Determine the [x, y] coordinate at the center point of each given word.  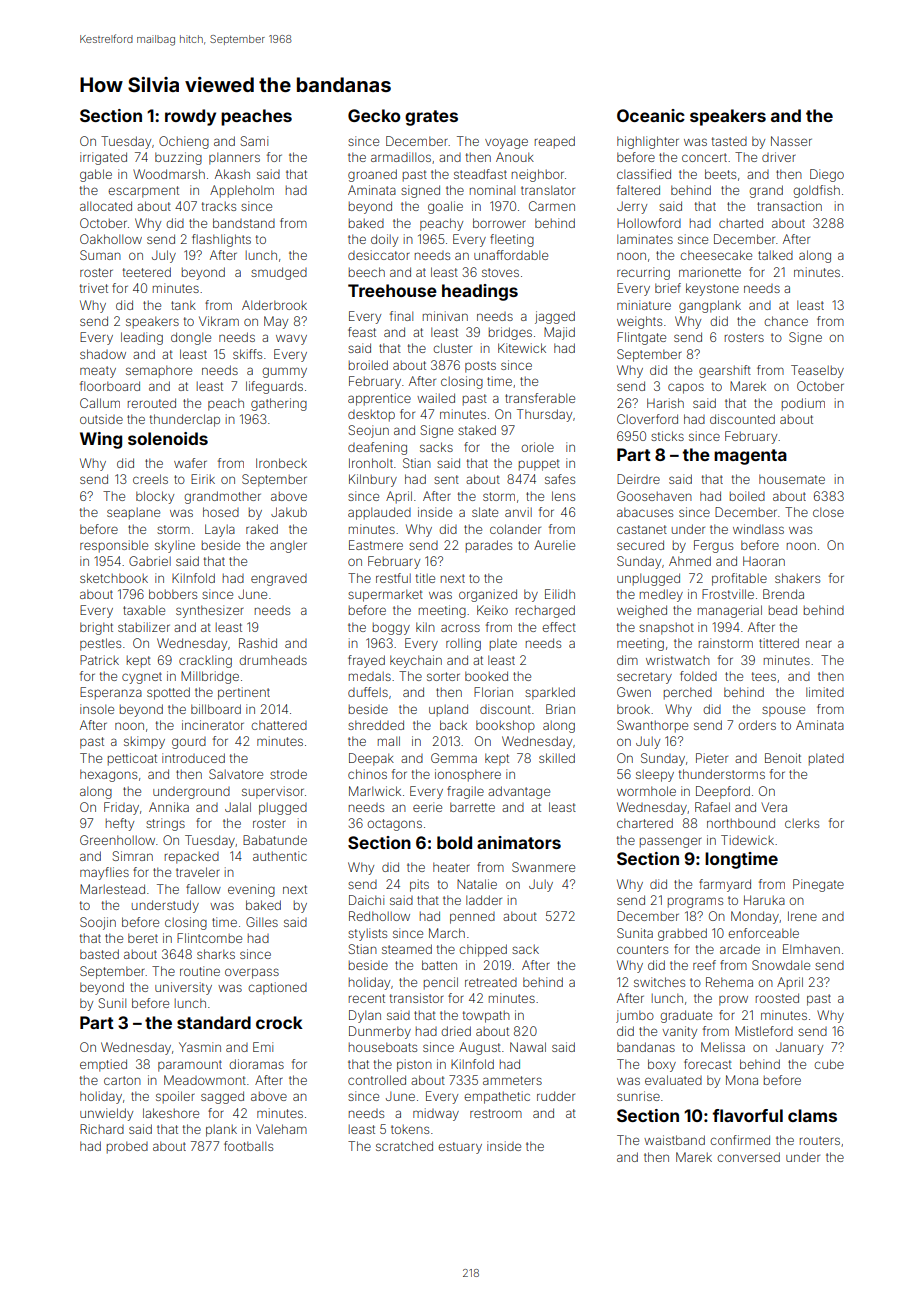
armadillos [401, 157]
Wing [101, 440]
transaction [789, 206]
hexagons [108, 775]
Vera [774, 807]
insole [97, 709]
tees [764, 676]
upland [448, 710]
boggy [391, 628]
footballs [248, 1146]
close [828, 512]
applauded [379, 513]
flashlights [221, 240]
